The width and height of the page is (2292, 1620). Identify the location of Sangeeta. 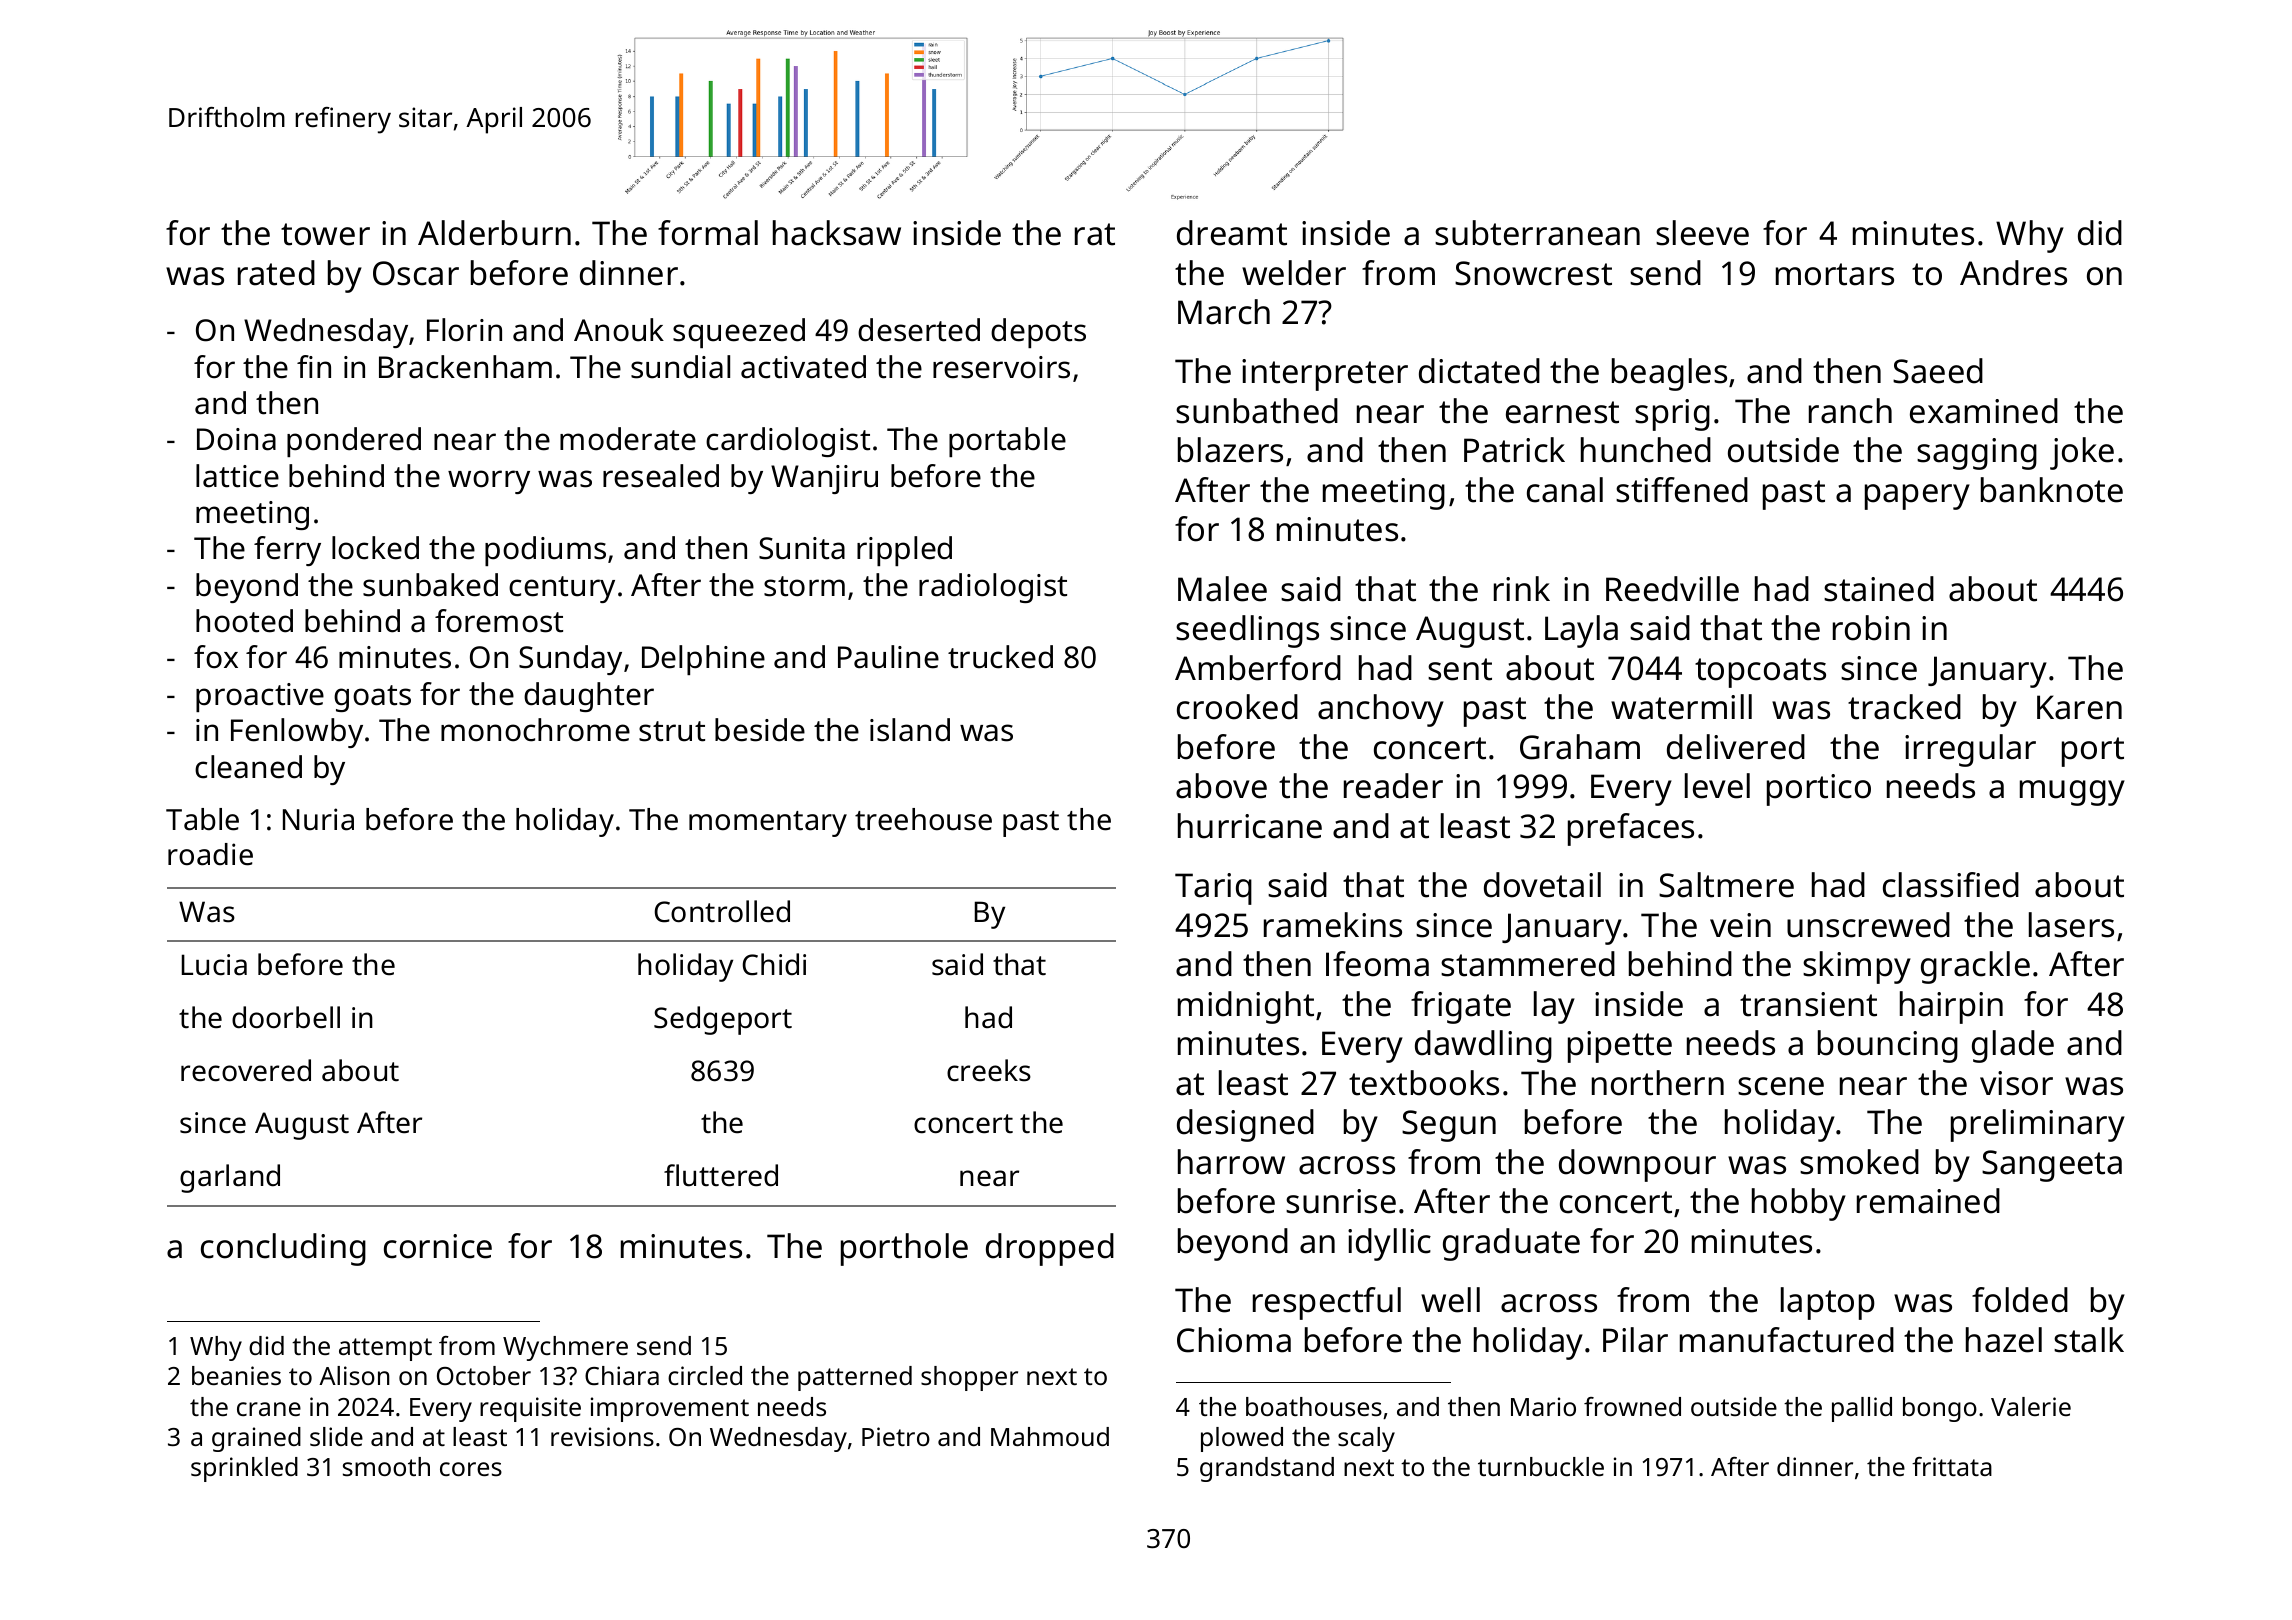
(2052, 1166).
